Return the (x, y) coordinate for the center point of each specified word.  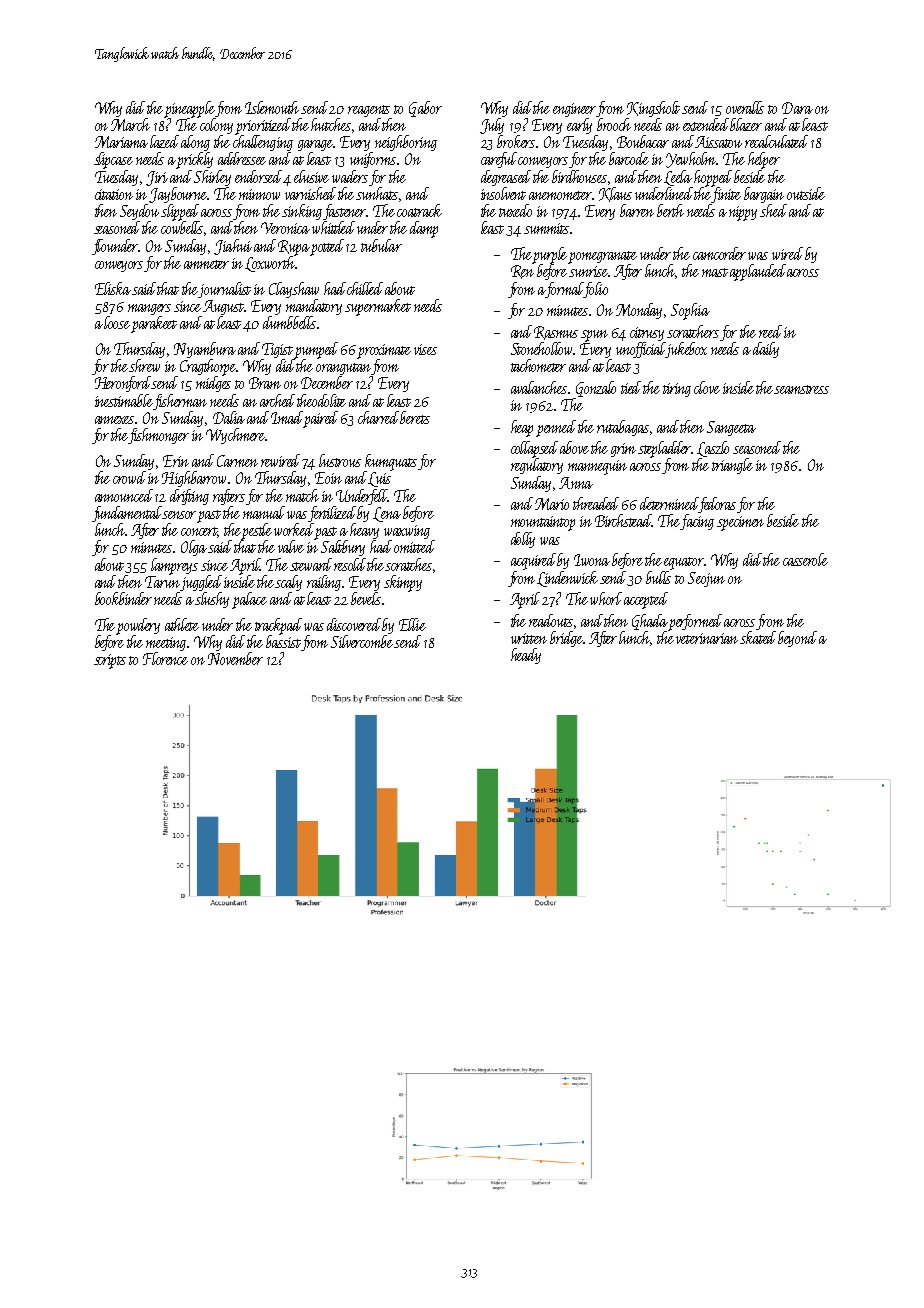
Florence (165, 658)
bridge (566, 639)
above (574, 447)
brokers (516, 141)
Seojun (706, 579)
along (195, 143)
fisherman (180, 402)
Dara (797, 108)
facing (697, 522)
